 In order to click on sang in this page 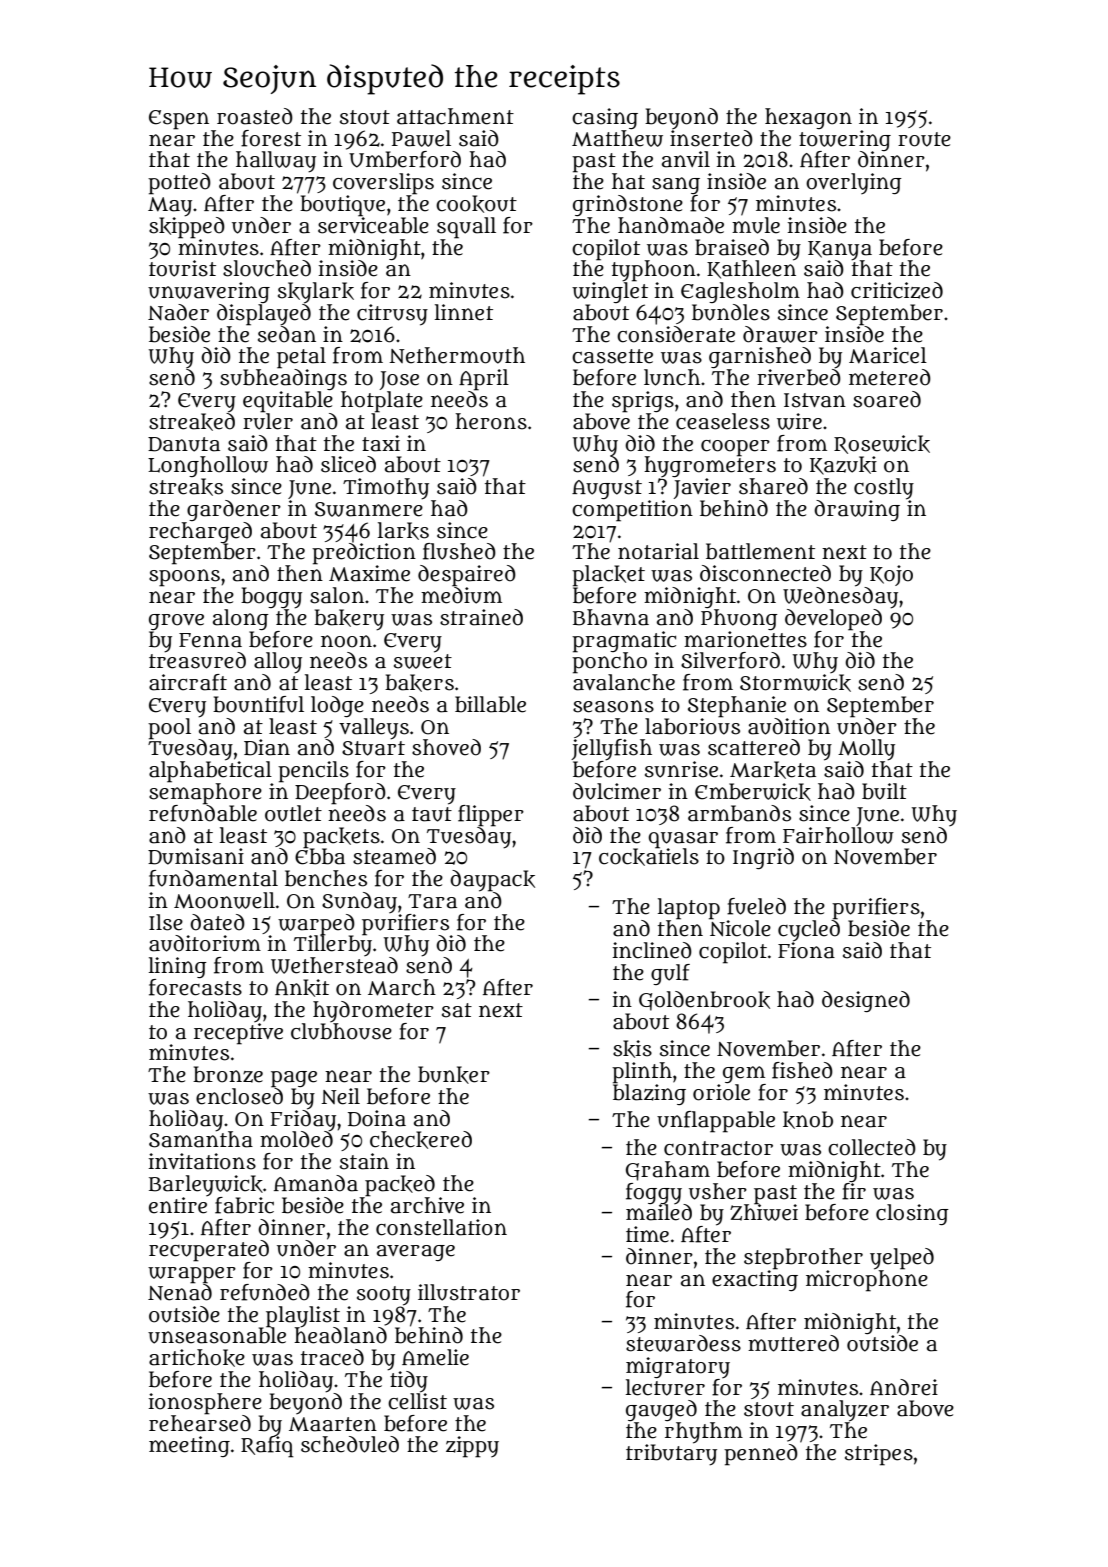, I will do `click(676, 185)`.
